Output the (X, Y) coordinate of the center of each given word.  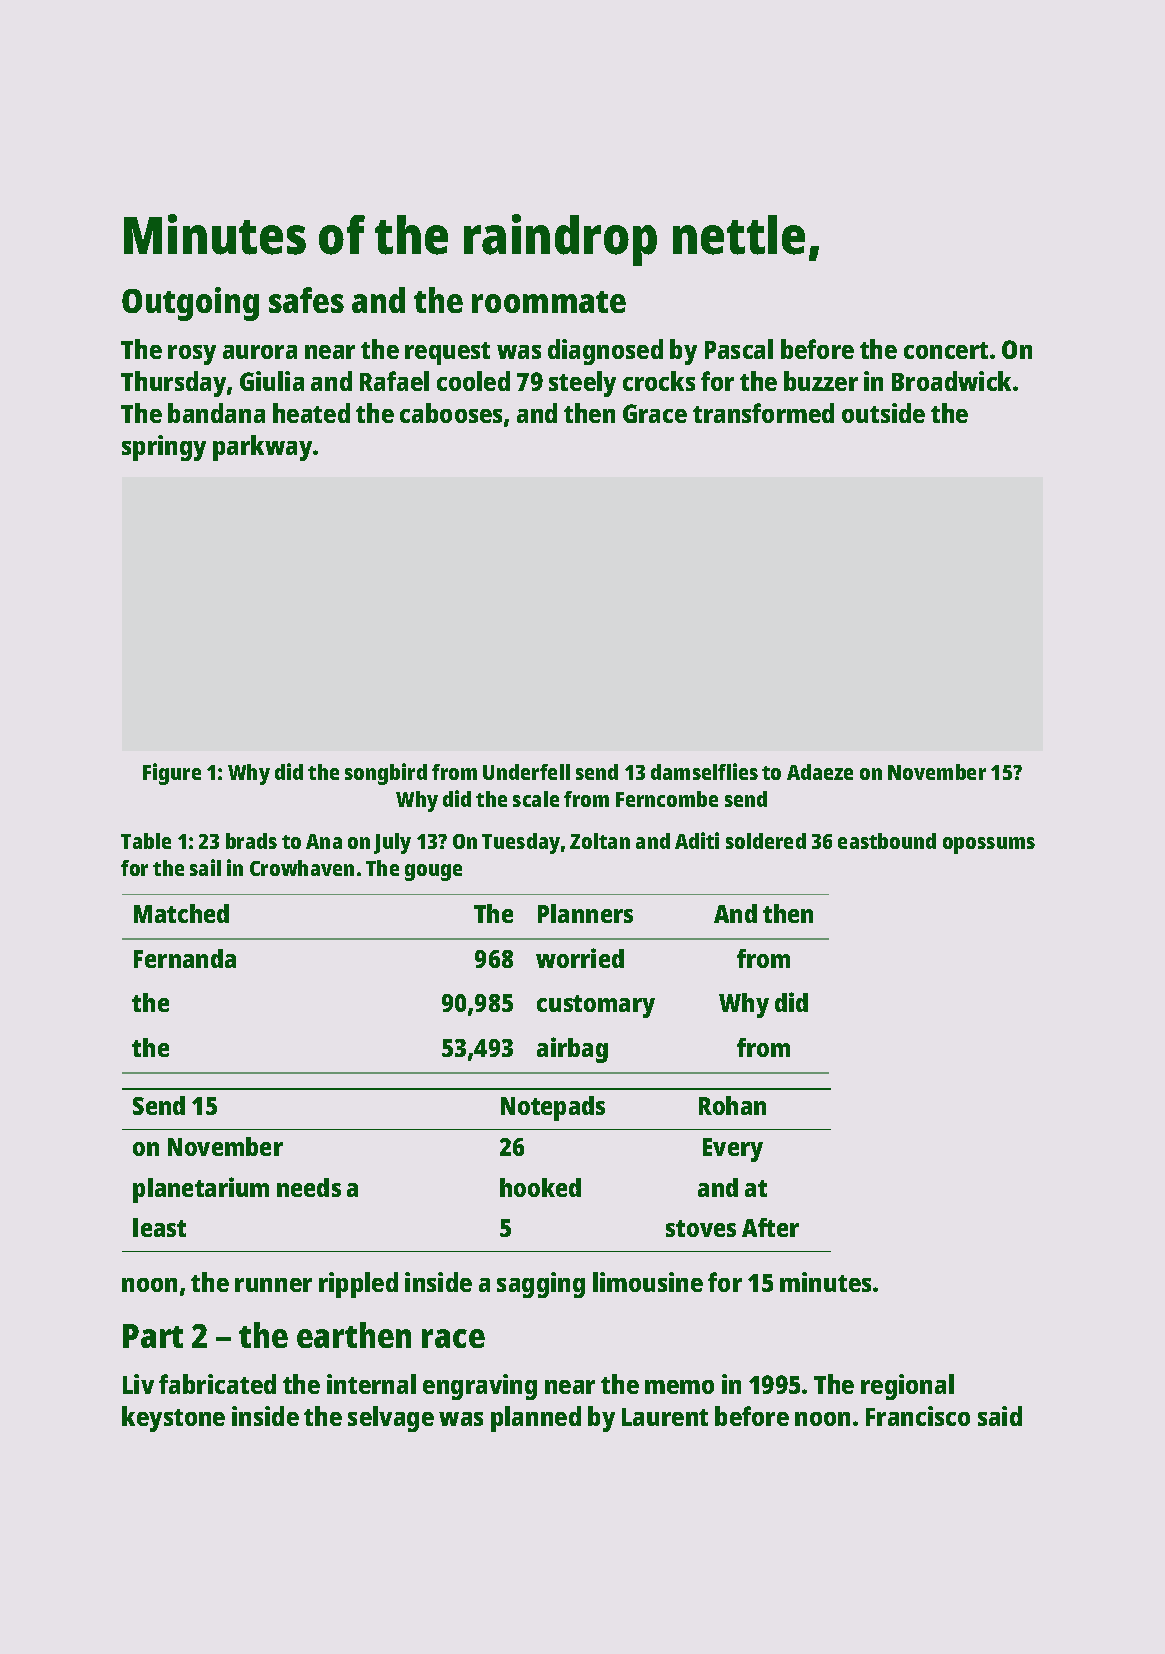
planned (536, 1419)
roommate (549, 302)
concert (946, 350)
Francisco (918, 1416)
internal (371, 1384)
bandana (216, 413)
